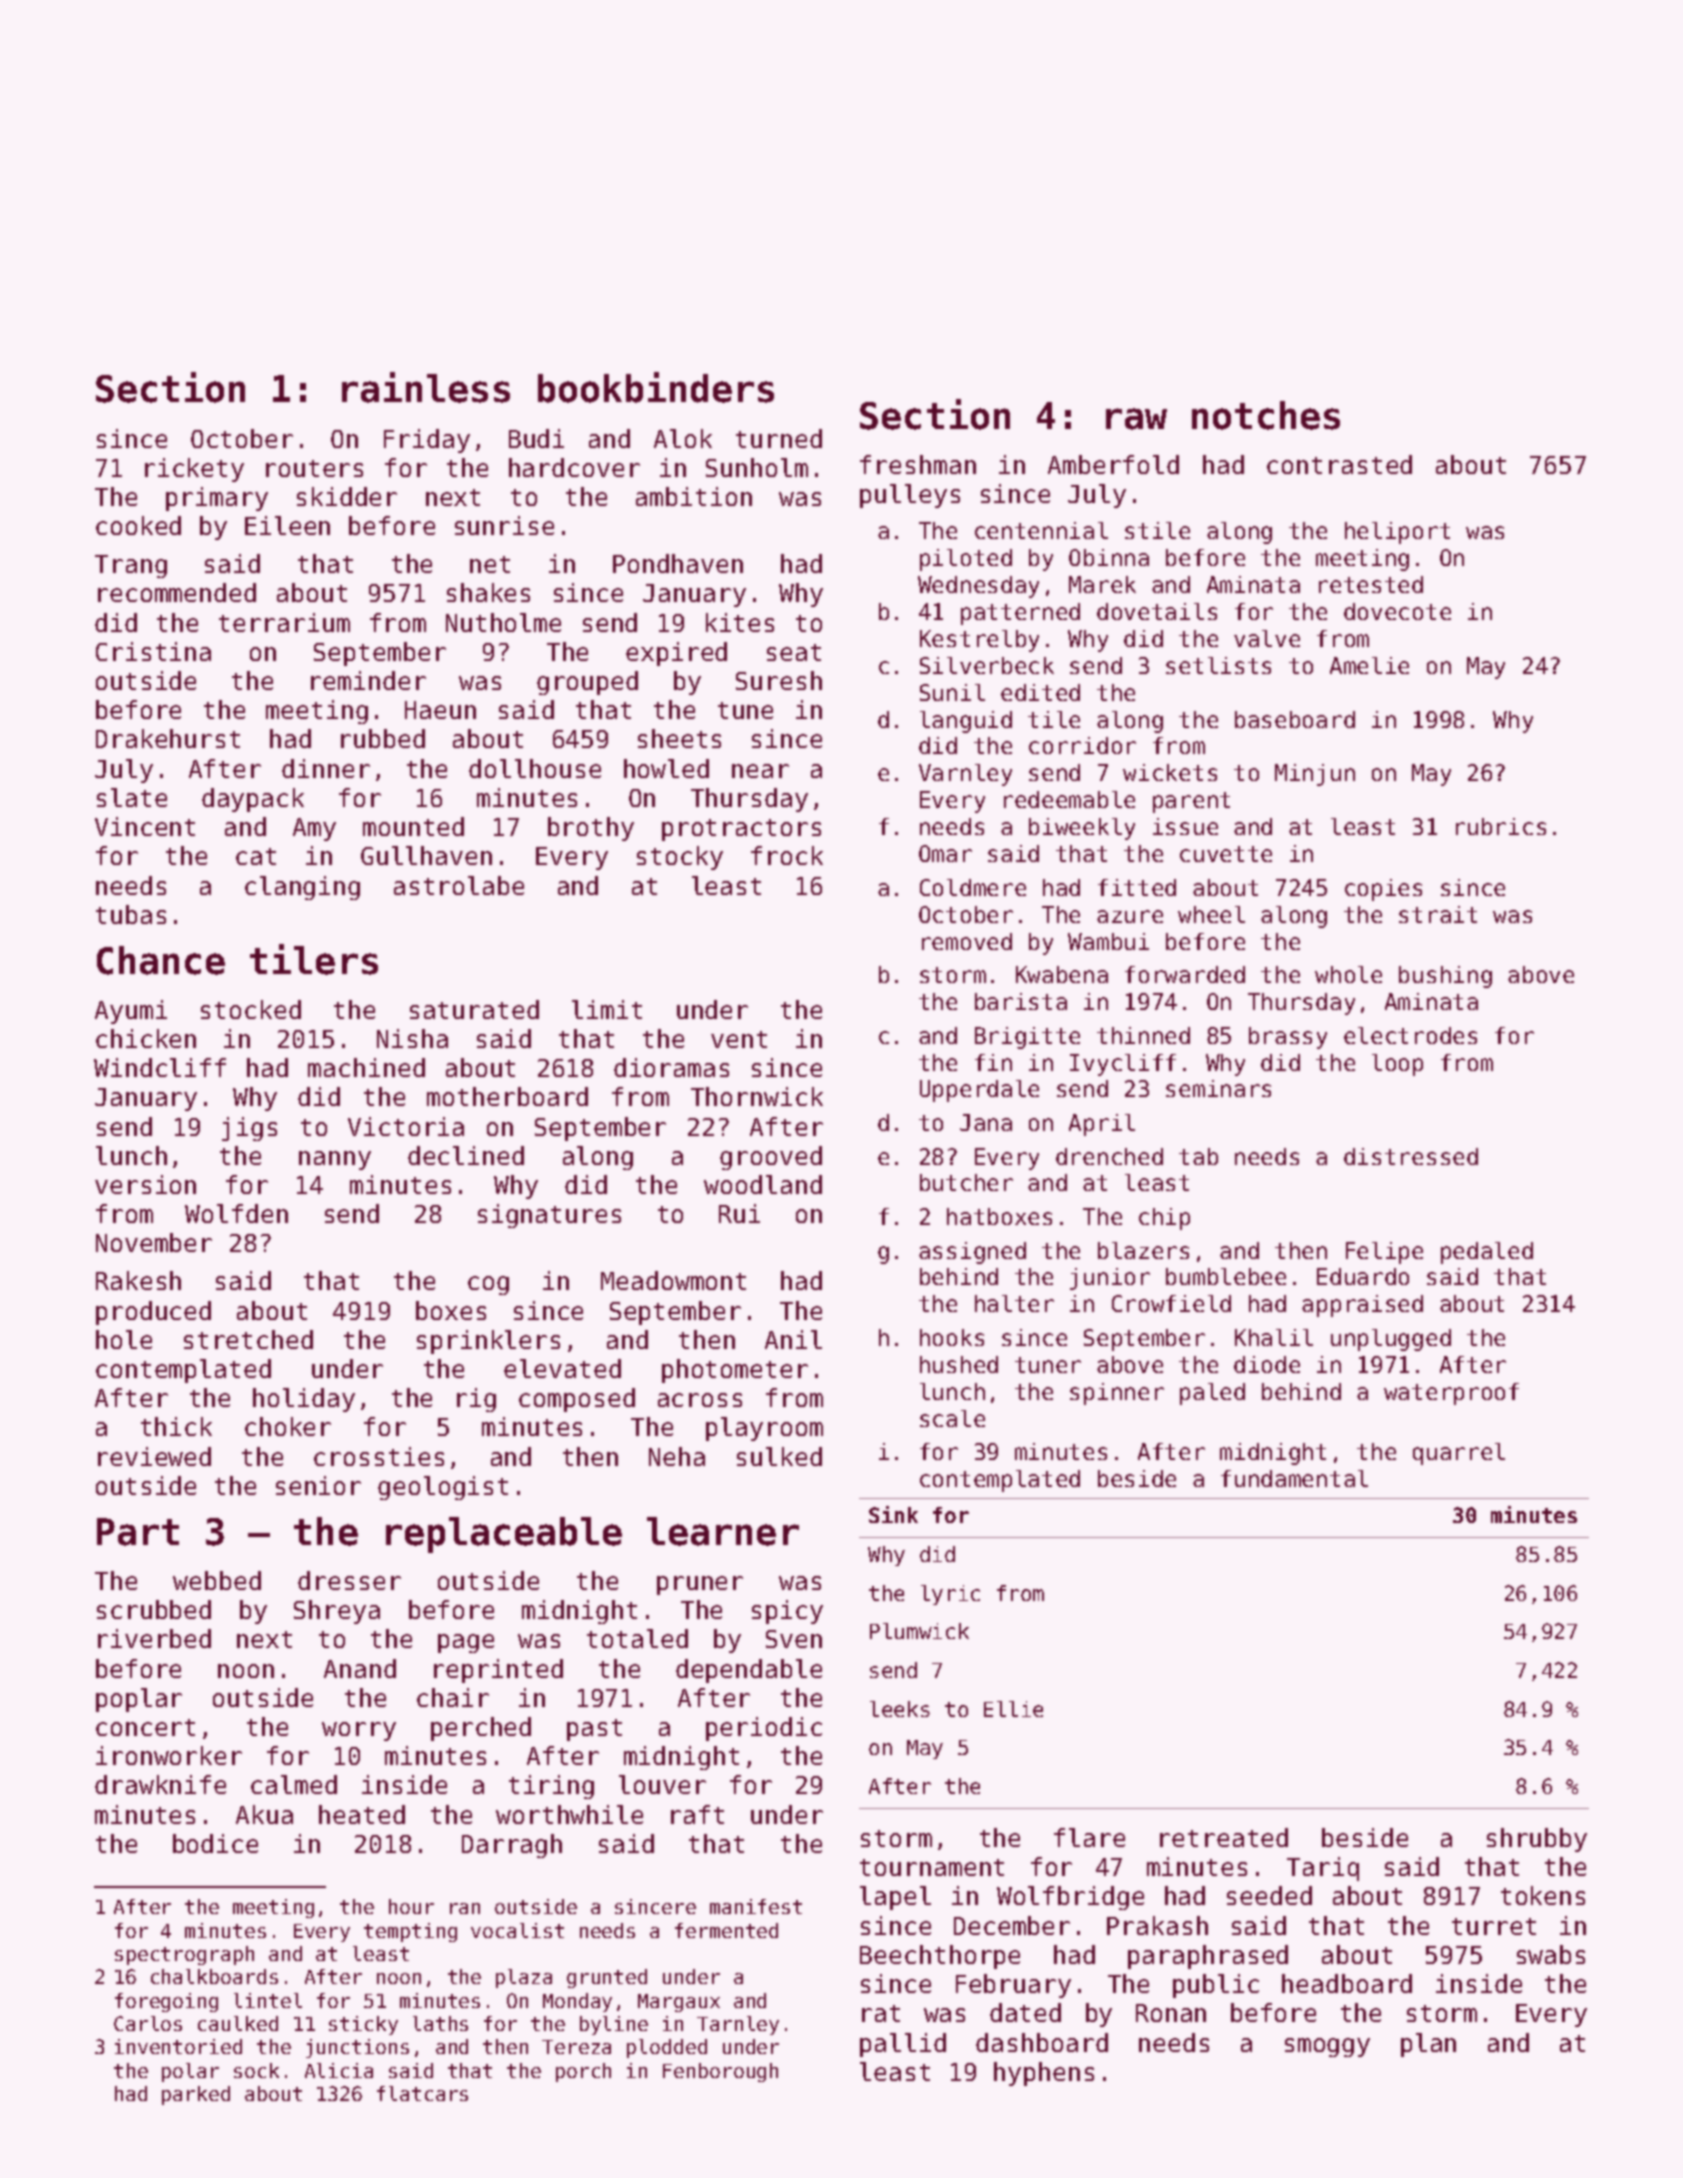  I want to click on contrasted, so click(1339, 464).
